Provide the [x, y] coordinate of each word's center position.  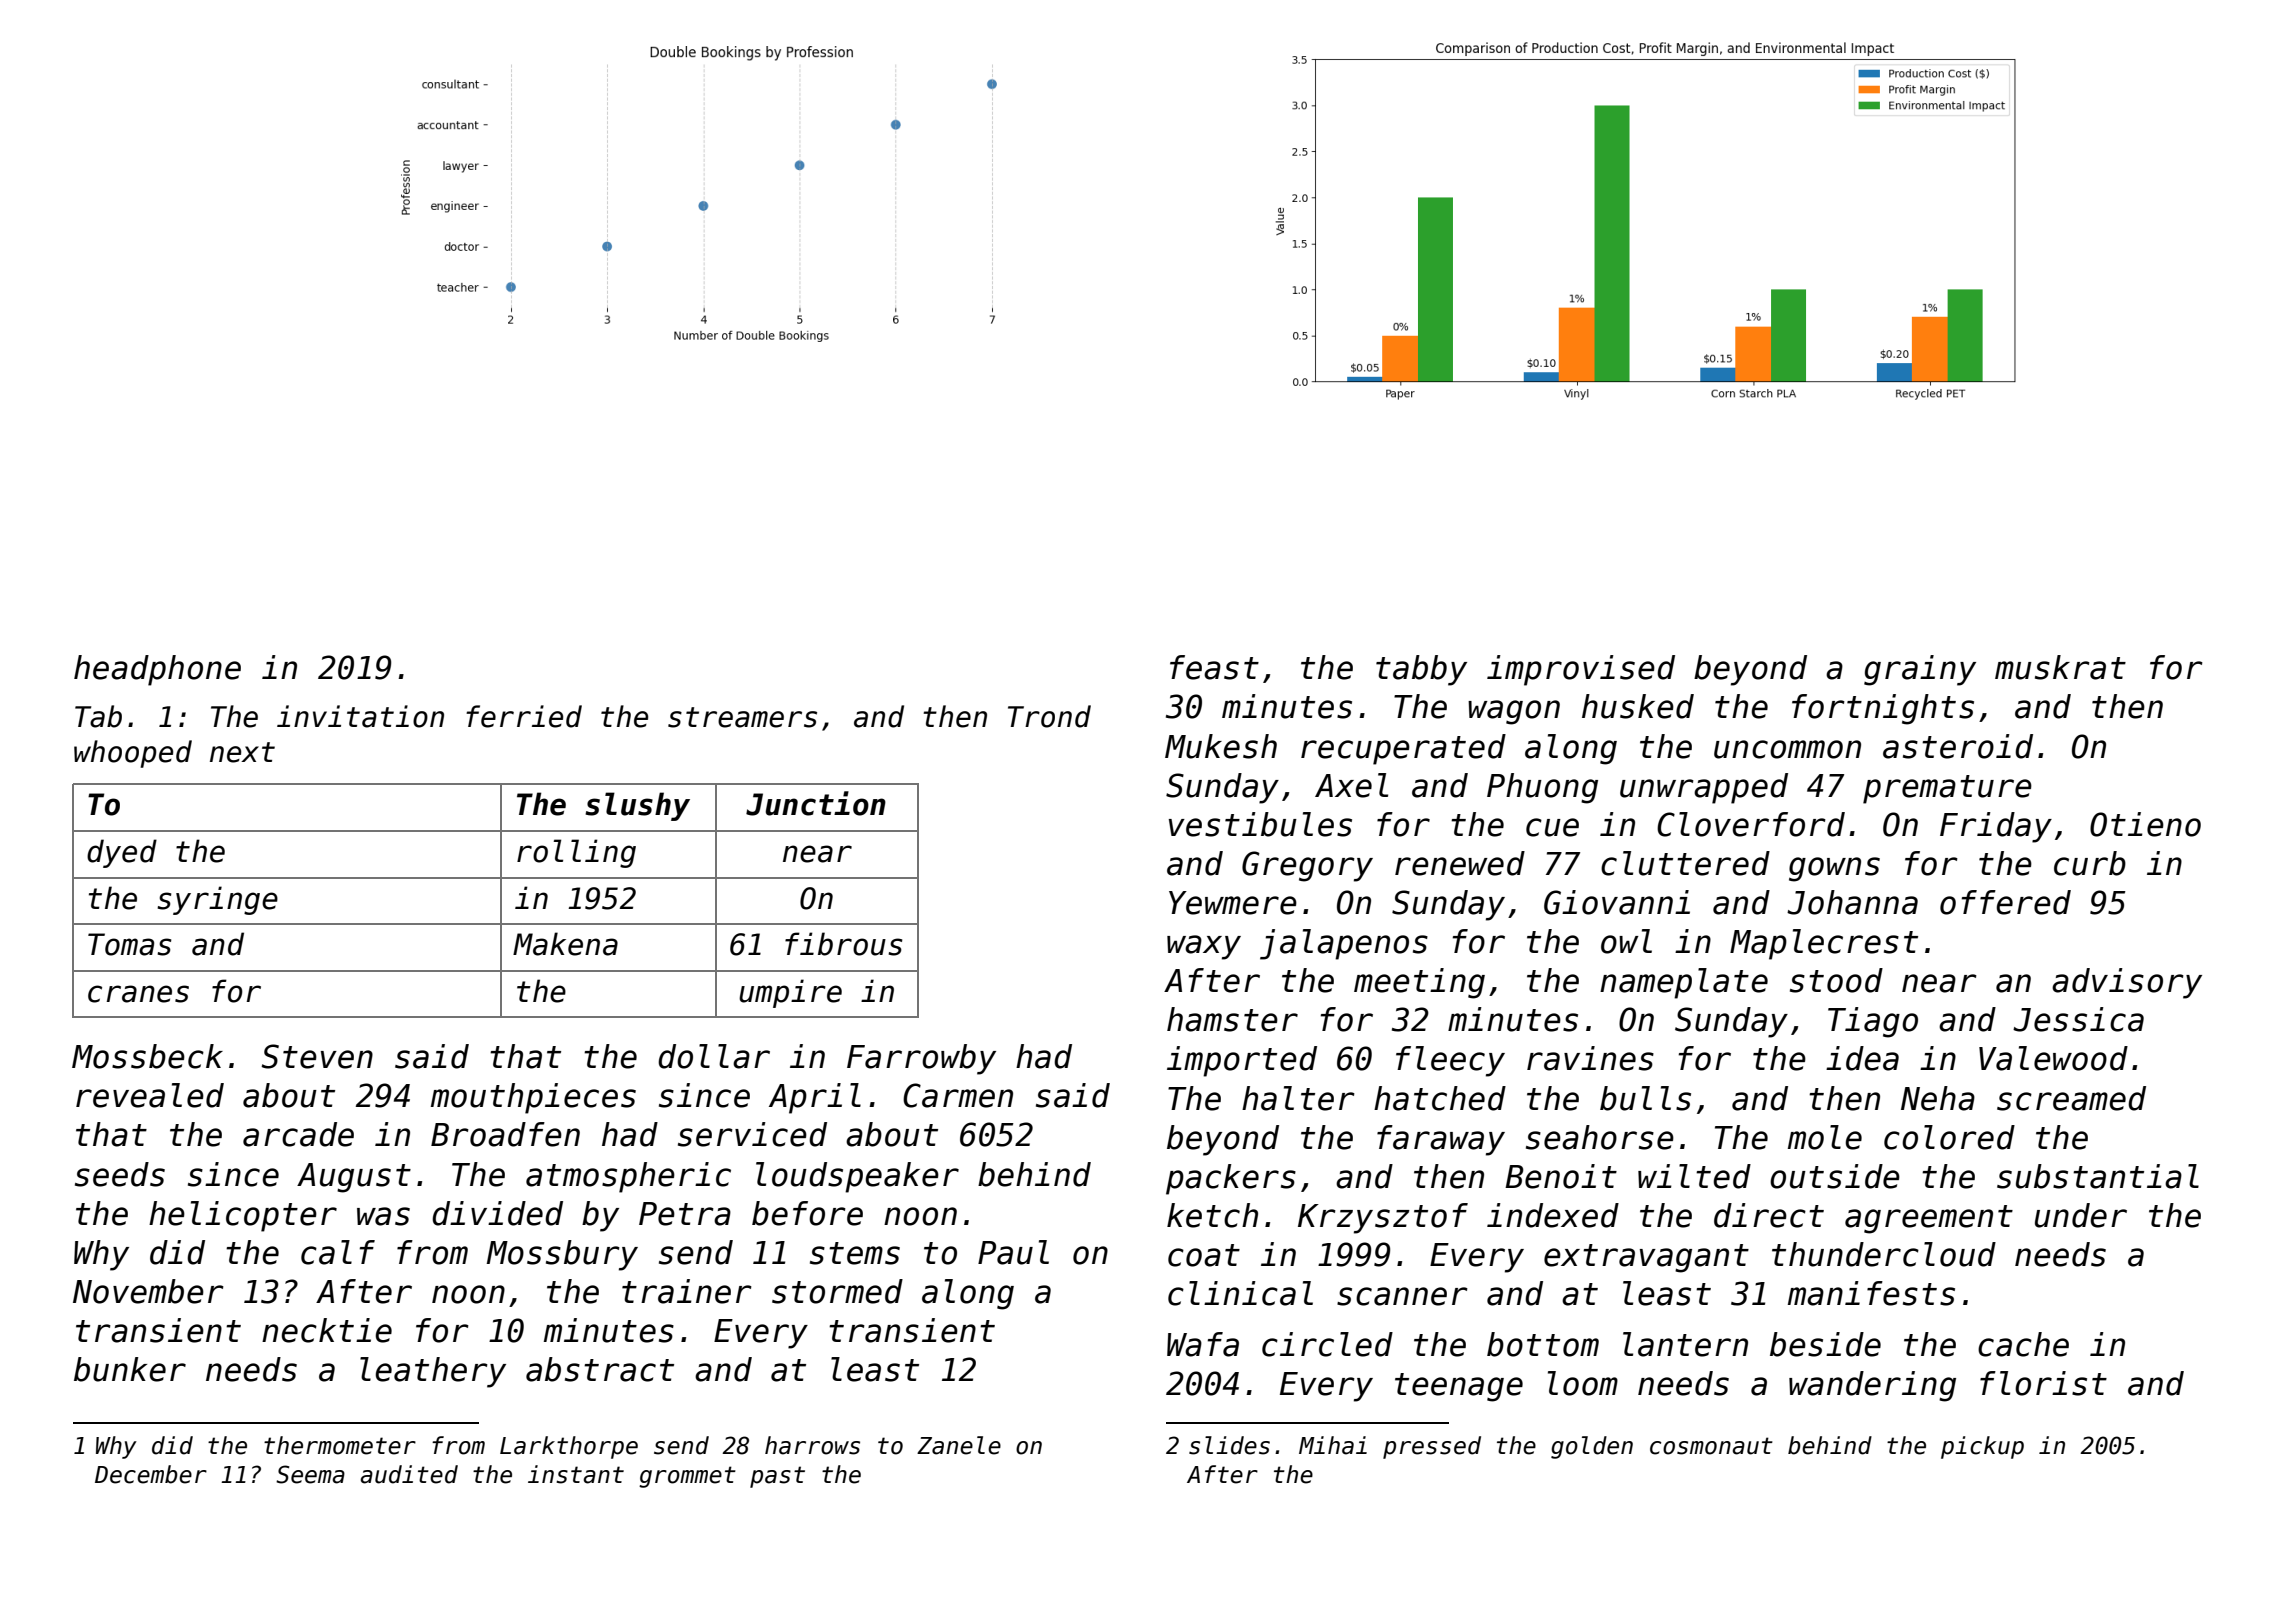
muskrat [2060, 667]
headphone [157, 670]
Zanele [959, 1445]
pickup [1982, 1447]
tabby [1421, 670]
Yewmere [1233, 903]
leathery [433, 1372]
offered [2005, 902]
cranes [138, 994]
